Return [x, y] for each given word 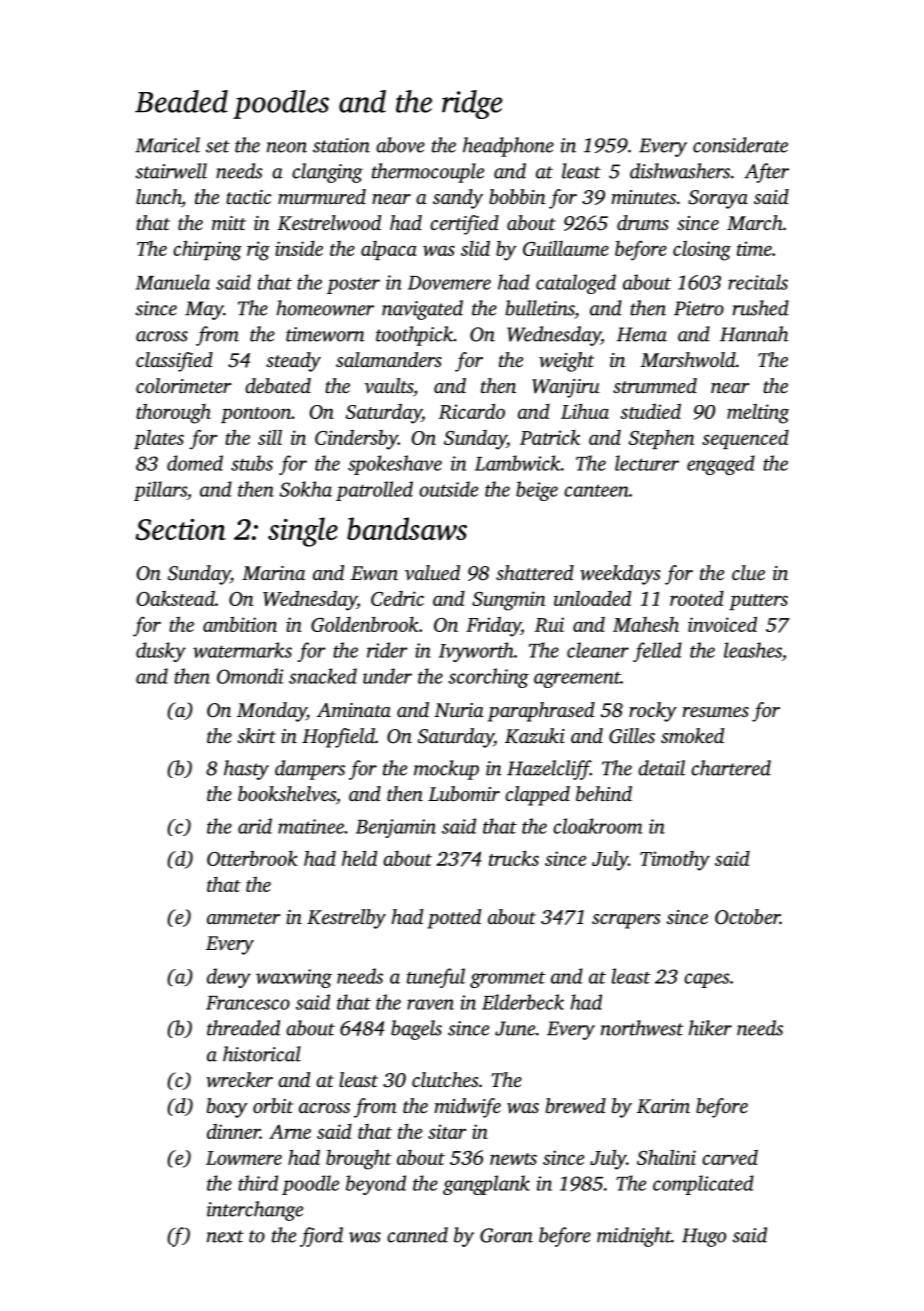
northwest [642, 1028]
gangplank [486, 1185]
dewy [229, 978]
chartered [731, 768]
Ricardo [472, 411]
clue [748, 572]
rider [387, 650]
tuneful [436, 978]
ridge [472, 104]
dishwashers [680, 171]
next [225, 1236]
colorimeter [184, 385]
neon [287, 147]
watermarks [242, 650]
